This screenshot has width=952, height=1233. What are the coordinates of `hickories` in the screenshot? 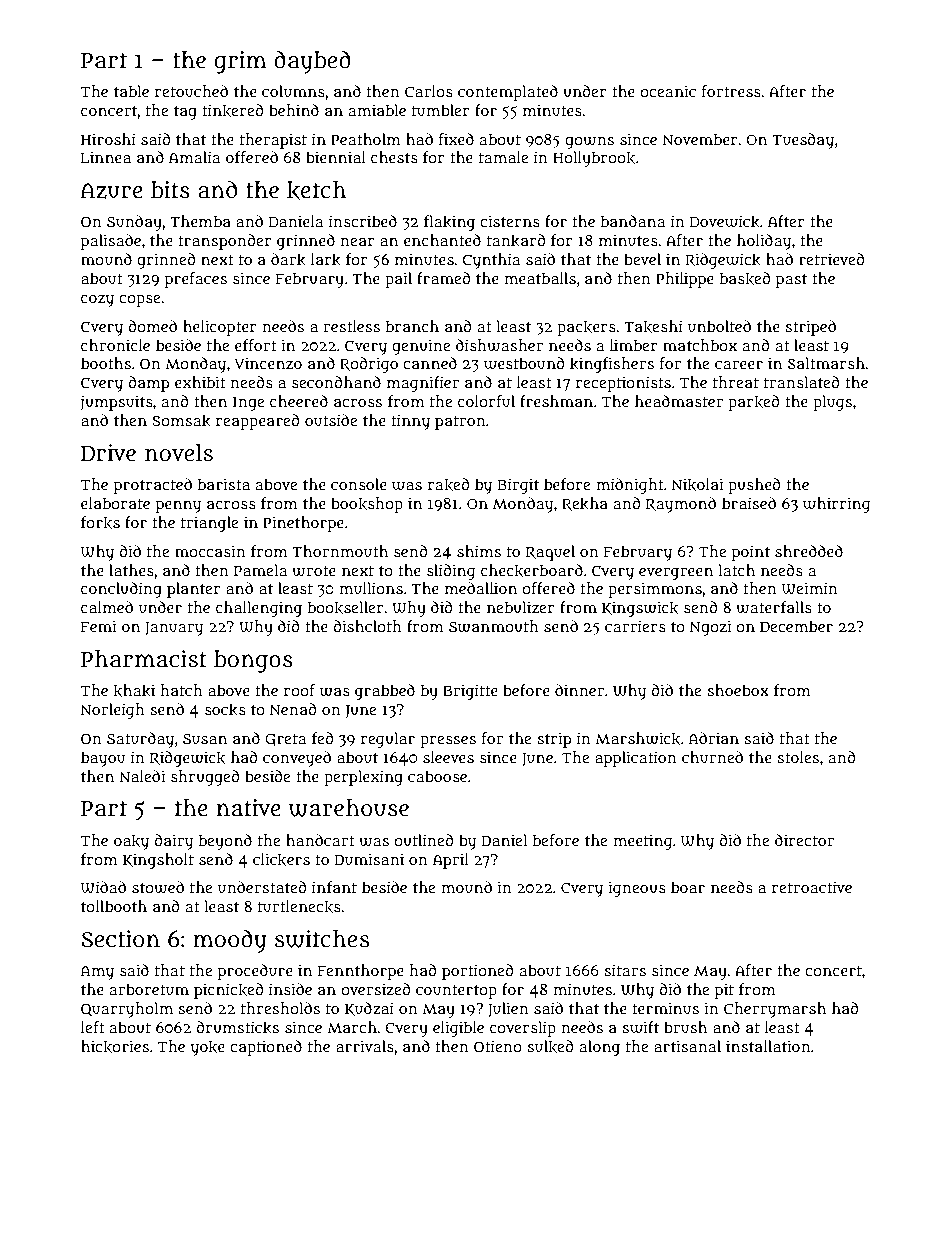 It's located at (115, 1046).
